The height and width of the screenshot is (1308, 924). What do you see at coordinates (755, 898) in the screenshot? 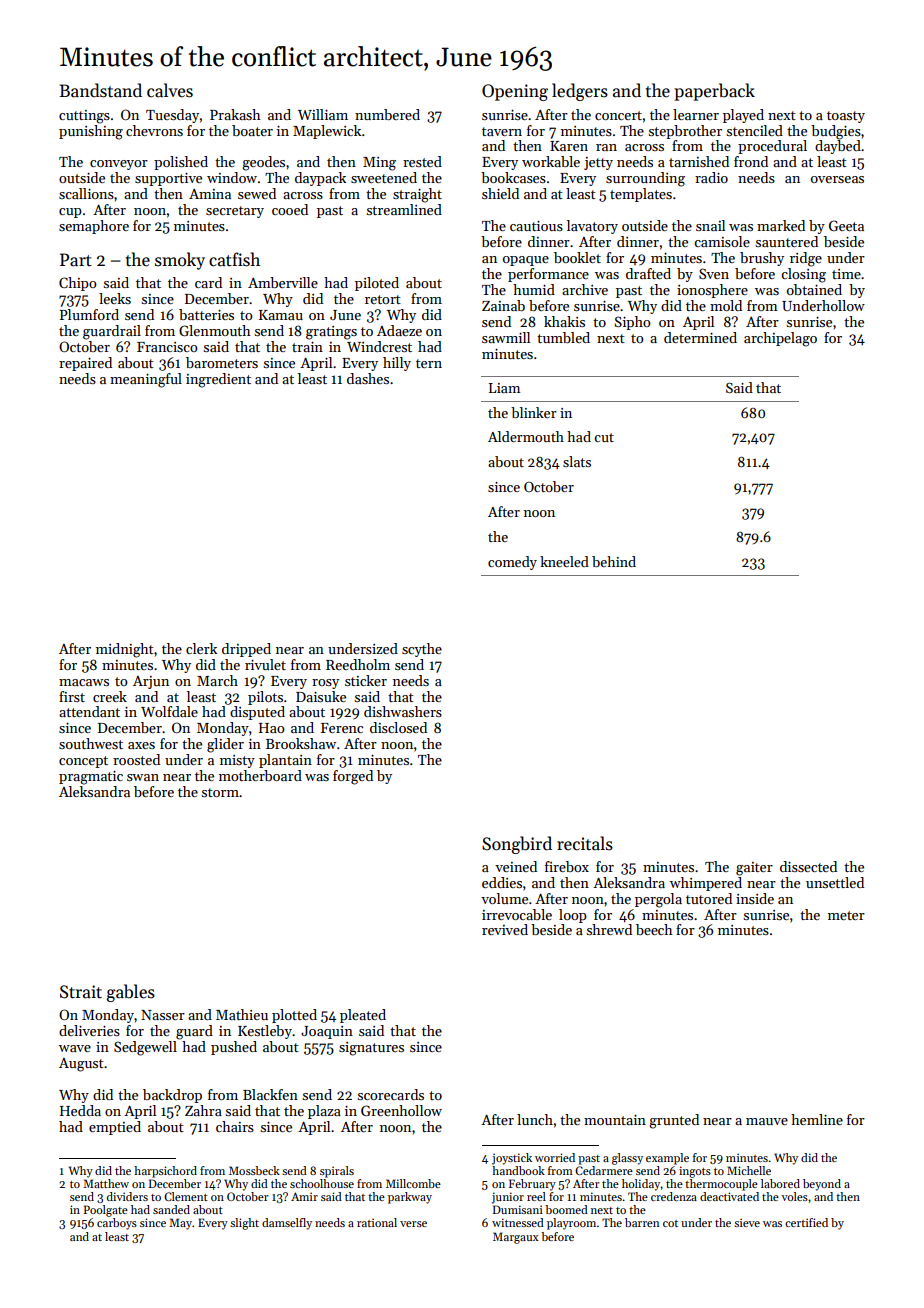
I see `inside` at bounding box center [755, 898].
